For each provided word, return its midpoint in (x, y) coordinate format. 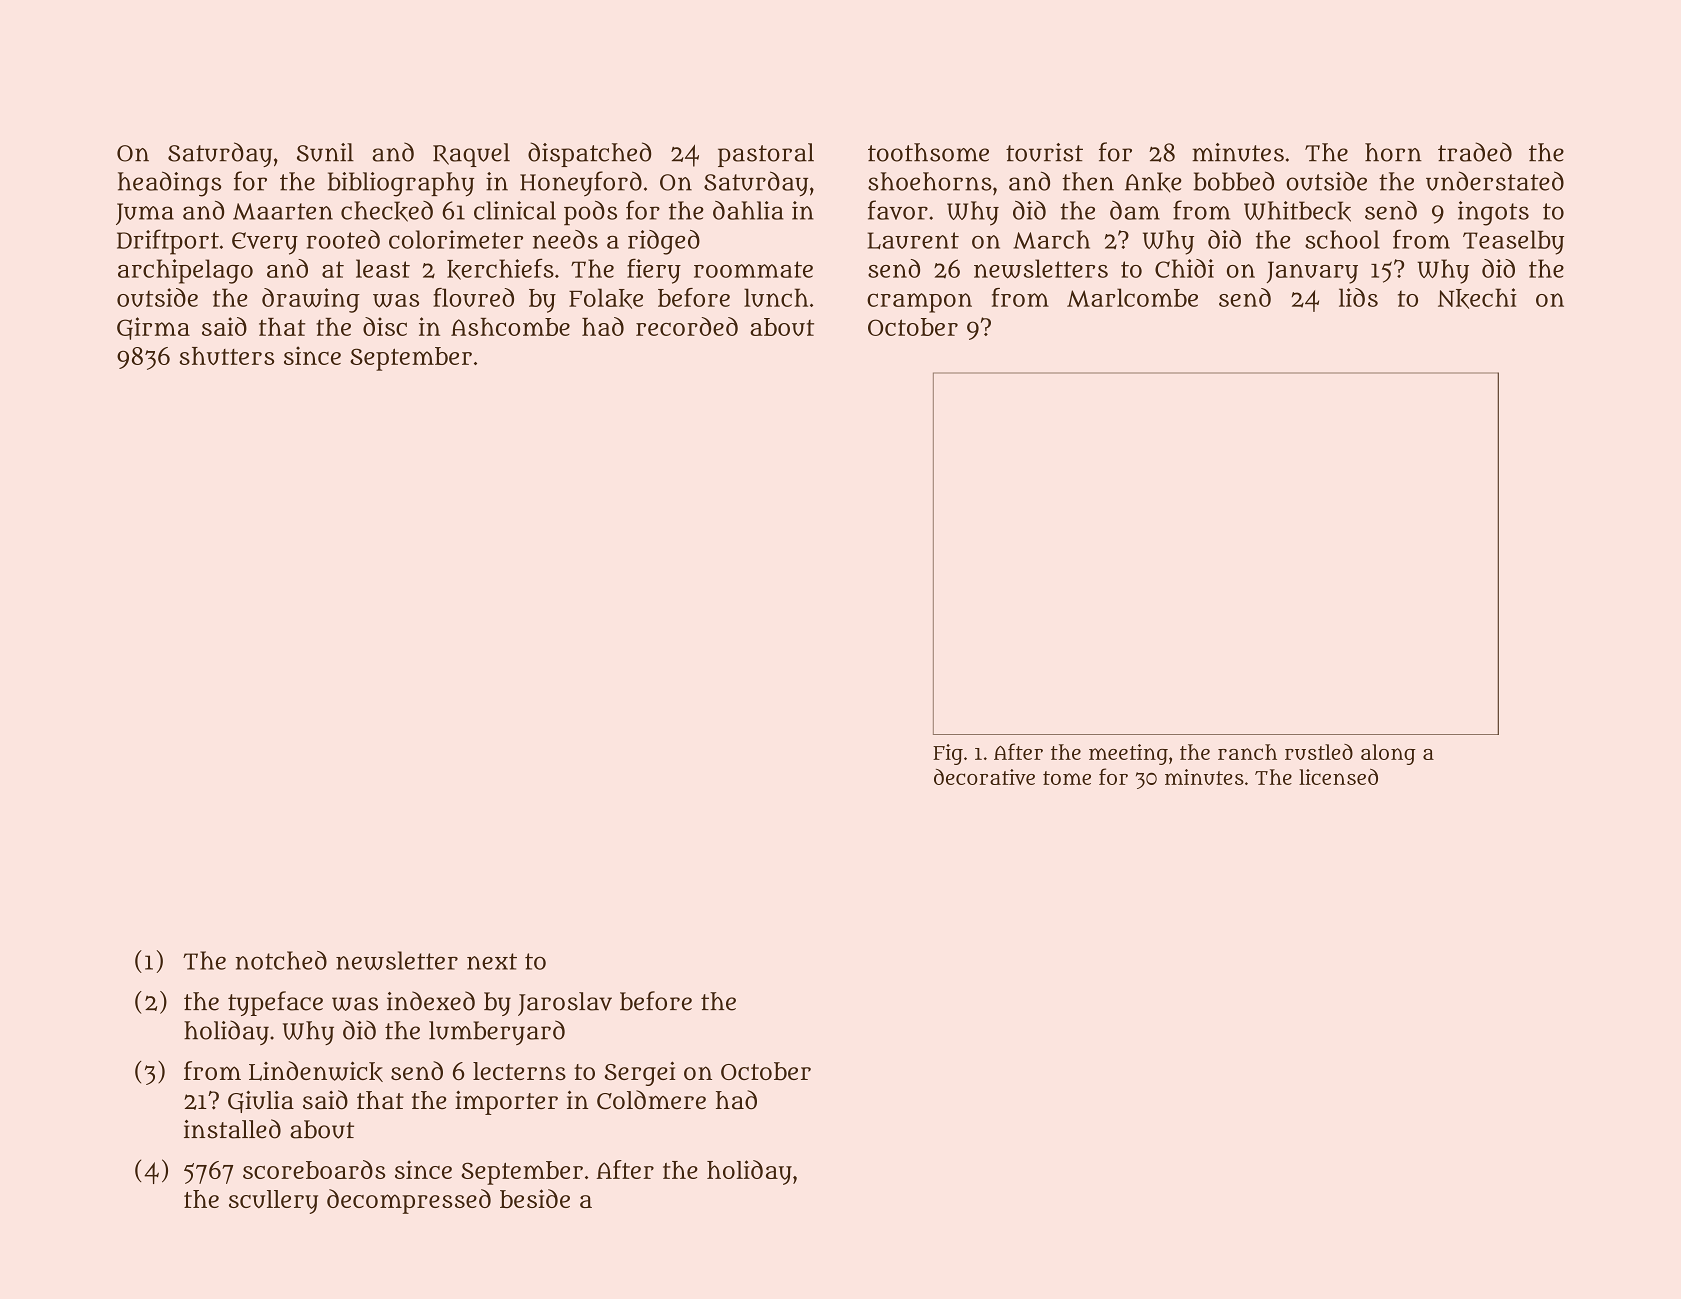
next (492, 961)
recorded (687, 326)
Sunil (325, 152)
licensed (1338, 777)
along (1388, 754)
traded (1475, 152)
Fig (948, 754)
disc (385, 326)
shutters (226, 356)
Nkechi (1477, 298)
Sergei (640, 1073)
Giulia (261, 1102)
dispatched (589, 154)
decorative (984, 777)
